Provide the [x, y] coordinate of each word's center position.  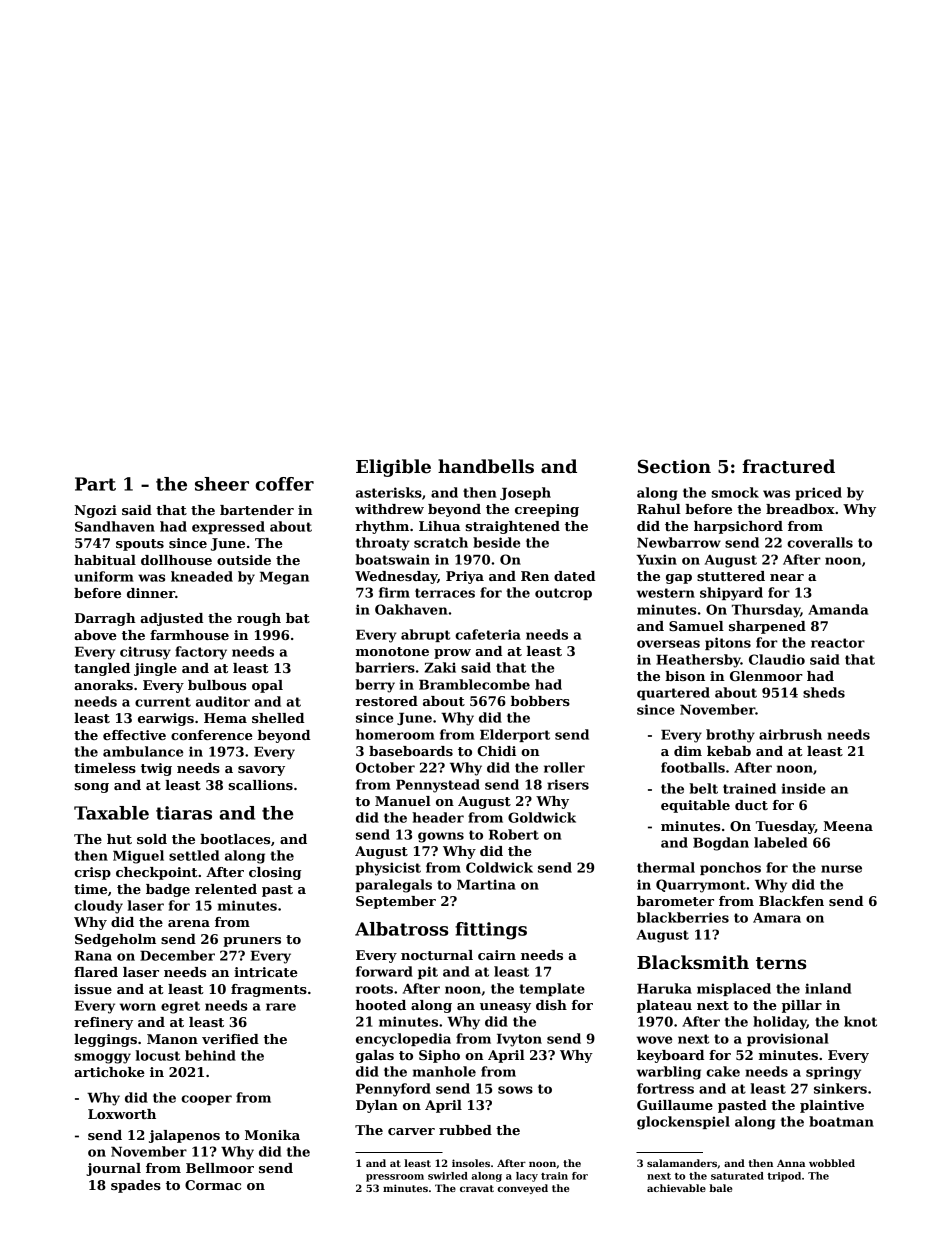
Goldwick [542, 817]
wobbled [832, 1163]
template [552, 989]
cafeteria [488, 634]
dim [688, 751]
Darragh [105, 619]
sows [515, 1090]
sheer [222, 484]
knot [860, 1021]
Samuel [696, 626]
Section [674, 466]
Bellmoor [220, 1168]
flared [96, 972]
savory [261, 771]
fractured [788, 466]
